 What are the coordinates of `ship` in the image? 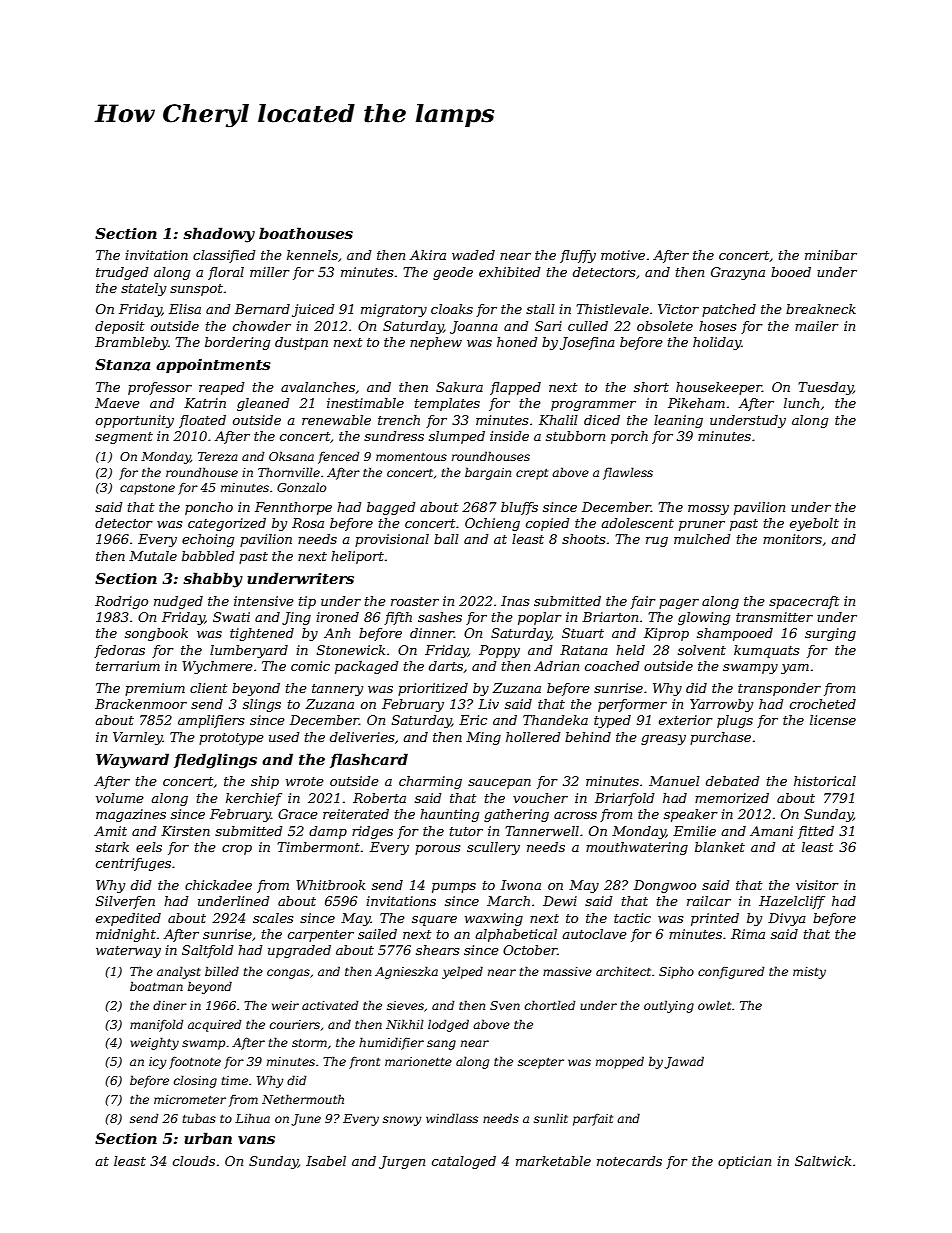 It's located at (265, 782).
